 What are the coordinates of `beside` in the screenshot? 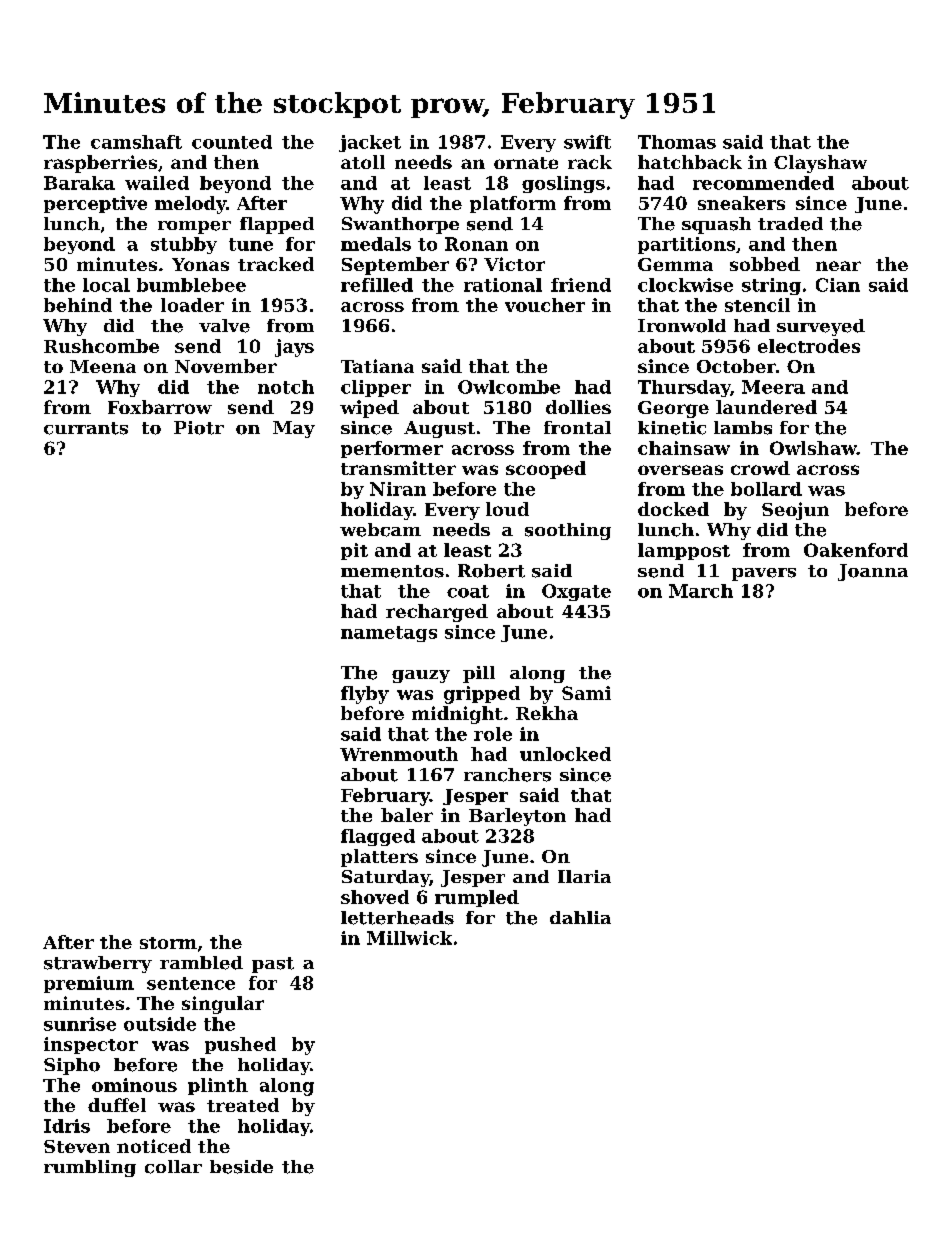 It's located at (241, 1167).
